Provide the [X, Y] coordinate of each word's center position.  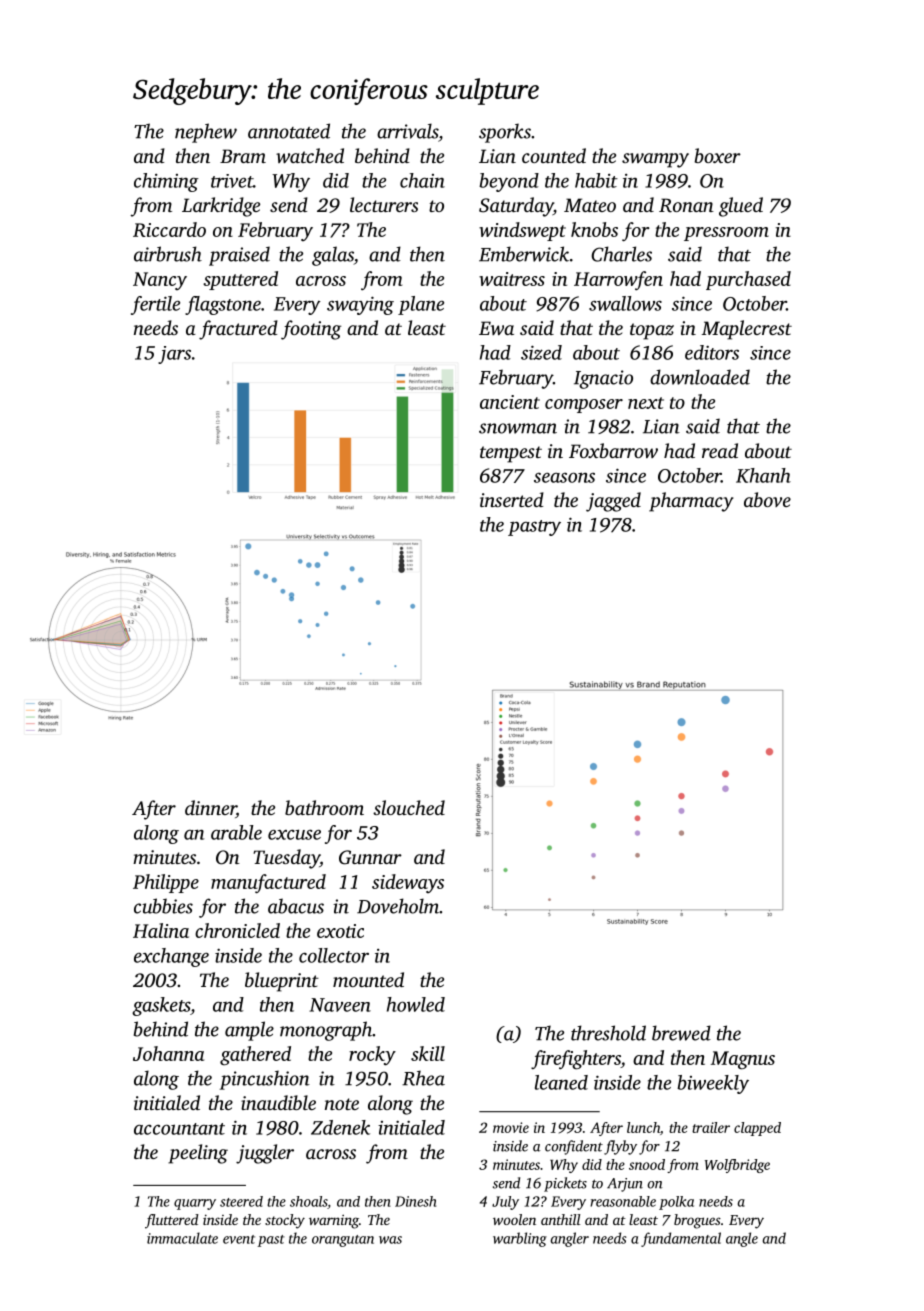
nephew [206, 133]
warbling [520, 1239]
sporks [505, 133]
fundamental [681, 1239]
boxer [718, 155]
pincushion [265, 1080]
